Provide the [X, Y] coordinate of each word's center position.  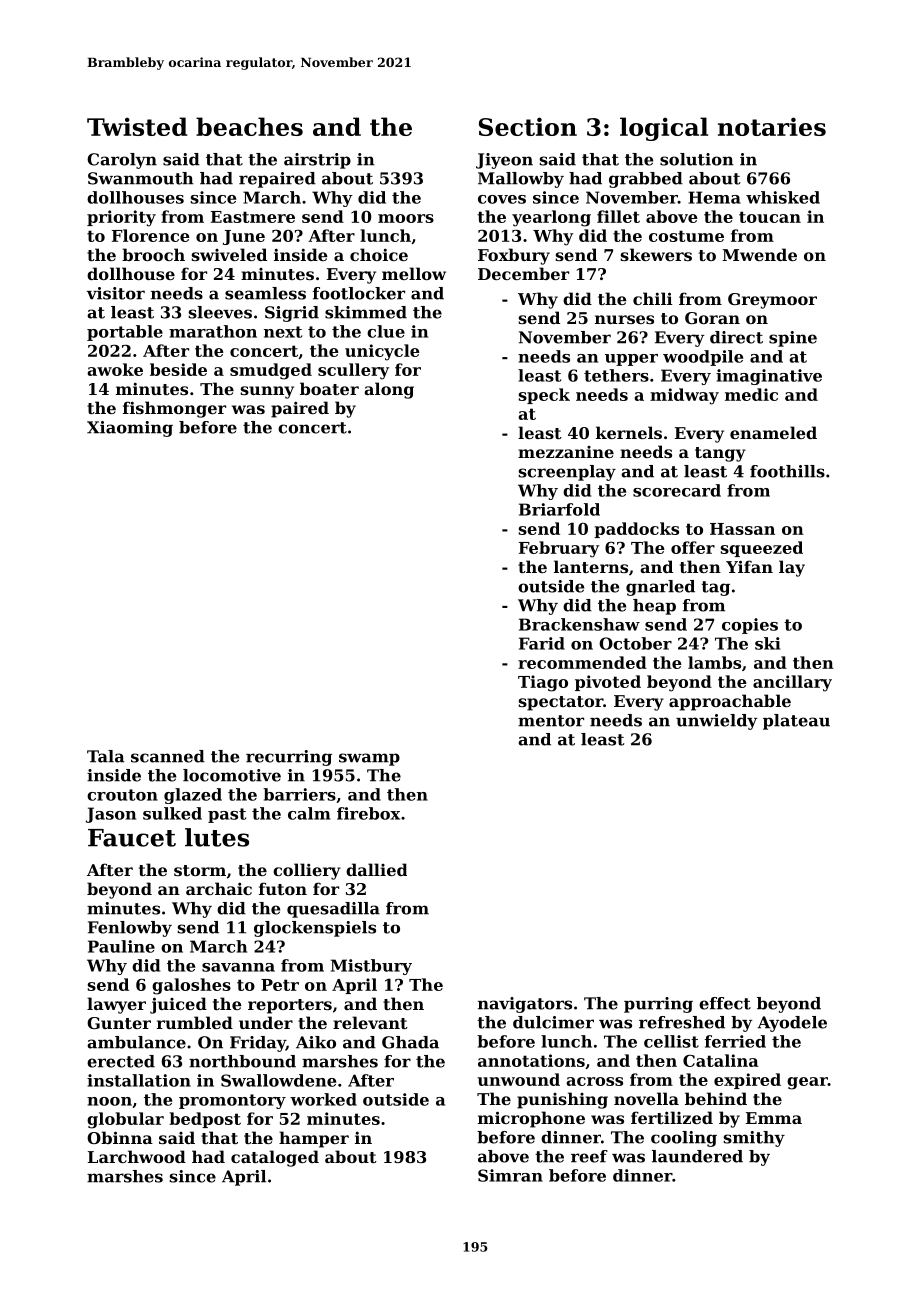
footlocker [359, 293]
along [389, 390]
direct [736, 337]
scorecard [677, 490]
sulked [172, 813]
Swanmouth [141, 178]
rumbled [195, 1022]
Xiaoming [130, 429]
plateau [796, 722]
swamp [369, 759]
